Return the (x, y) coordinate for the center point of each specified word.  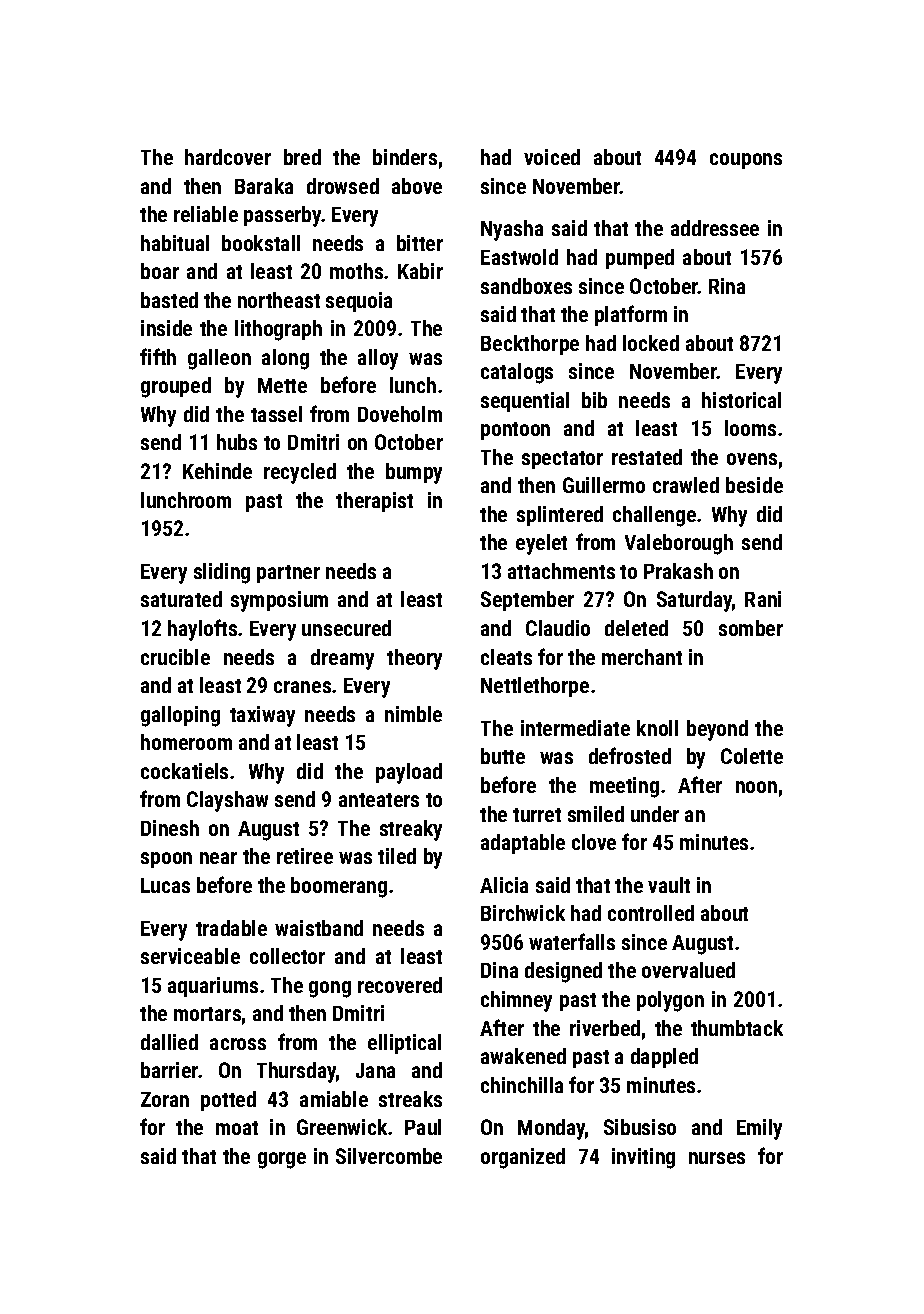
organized (523, 1158)
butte (503, 756)
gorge (282, 1160)
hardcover (228, 157)
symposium (279, 601)
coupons (746, 161)
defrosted (630, 755)
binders (405, 157)
